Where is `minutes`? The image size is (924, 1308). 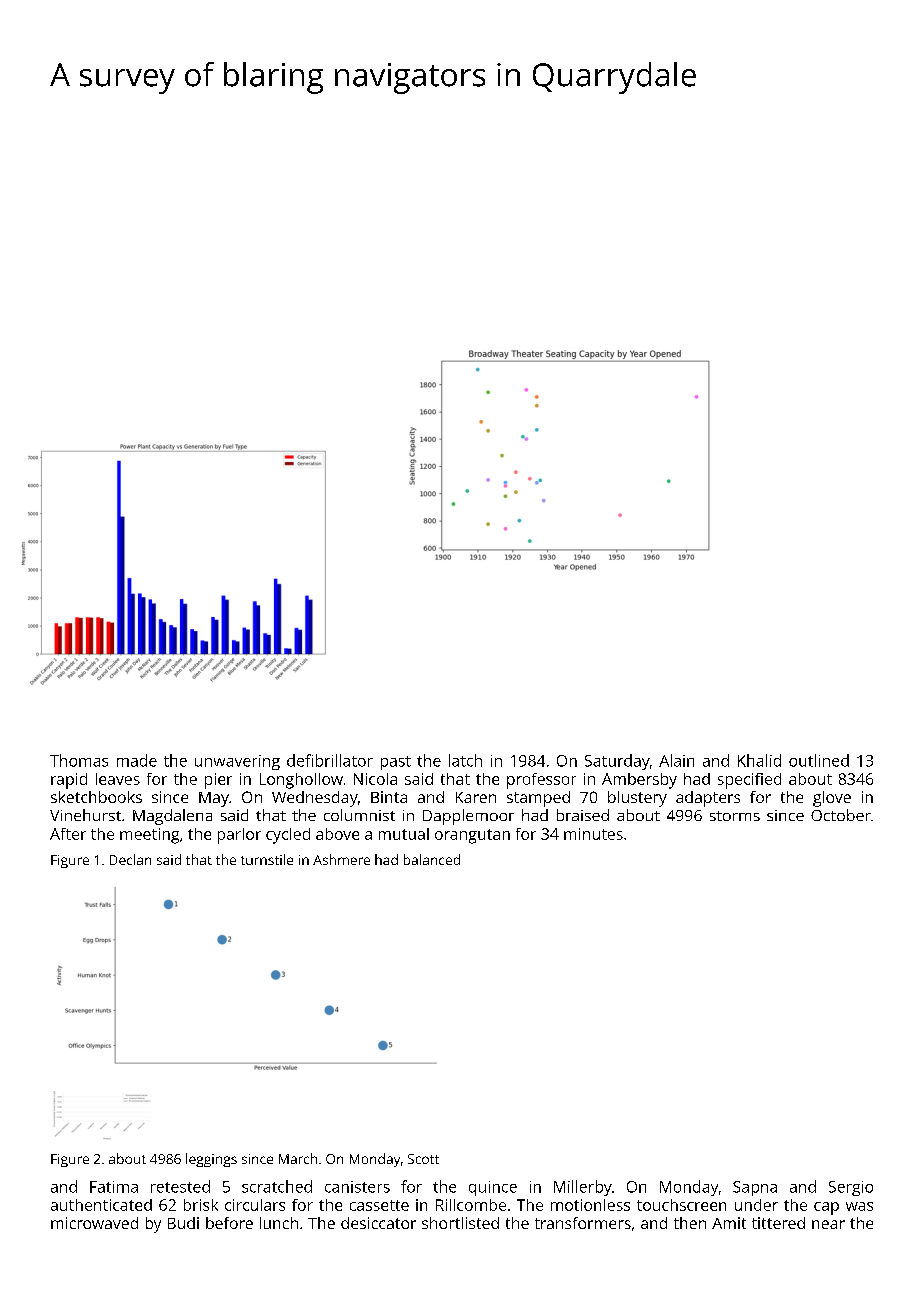
minutes is located at coordinates (593, 834).
